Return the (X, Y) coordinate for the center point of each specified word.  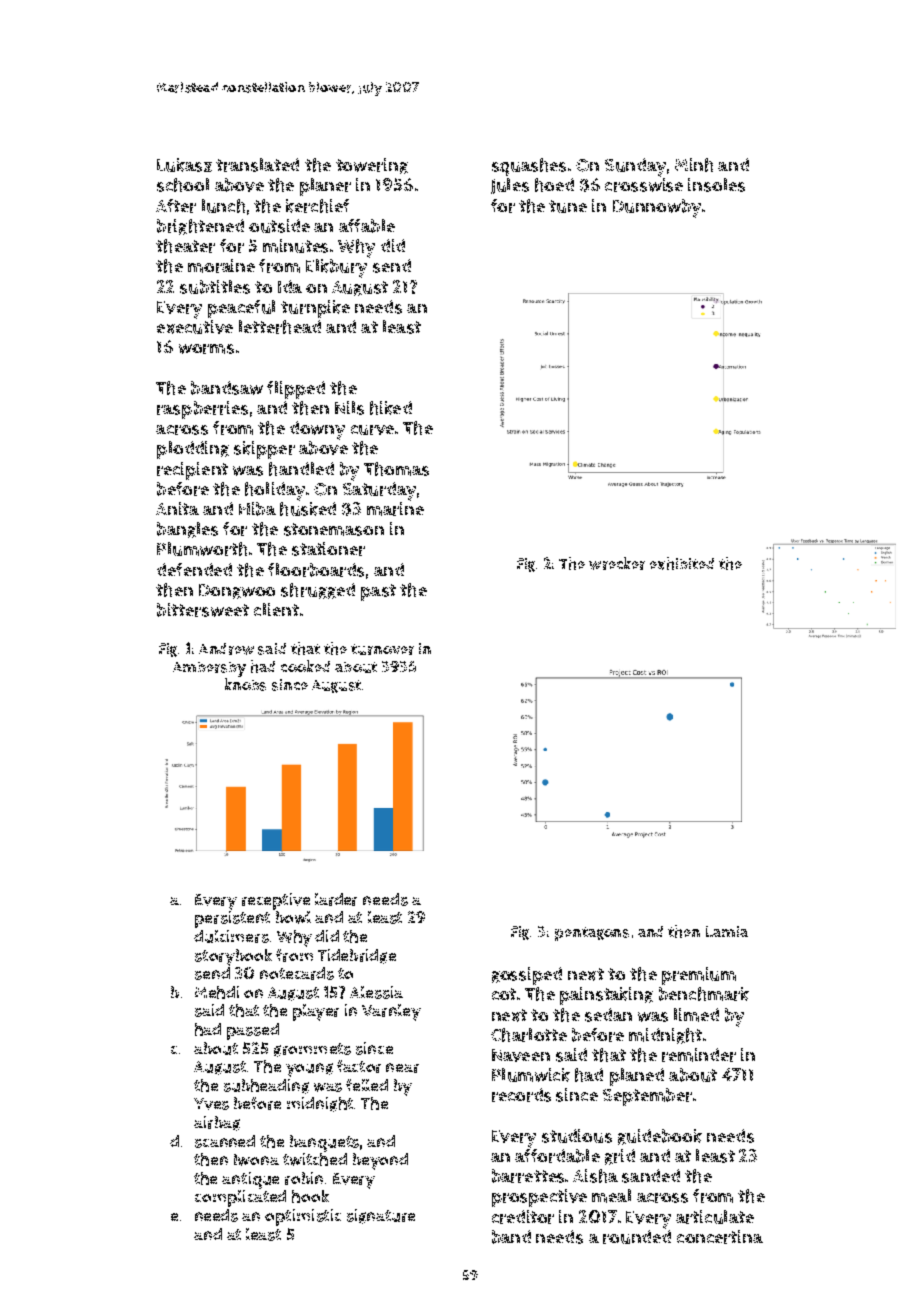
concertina (720, 1237)
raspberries (202, 410)
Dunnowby (657, 208)
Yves (211, 1104)
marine (395, 509)
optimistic (303, 1217)
